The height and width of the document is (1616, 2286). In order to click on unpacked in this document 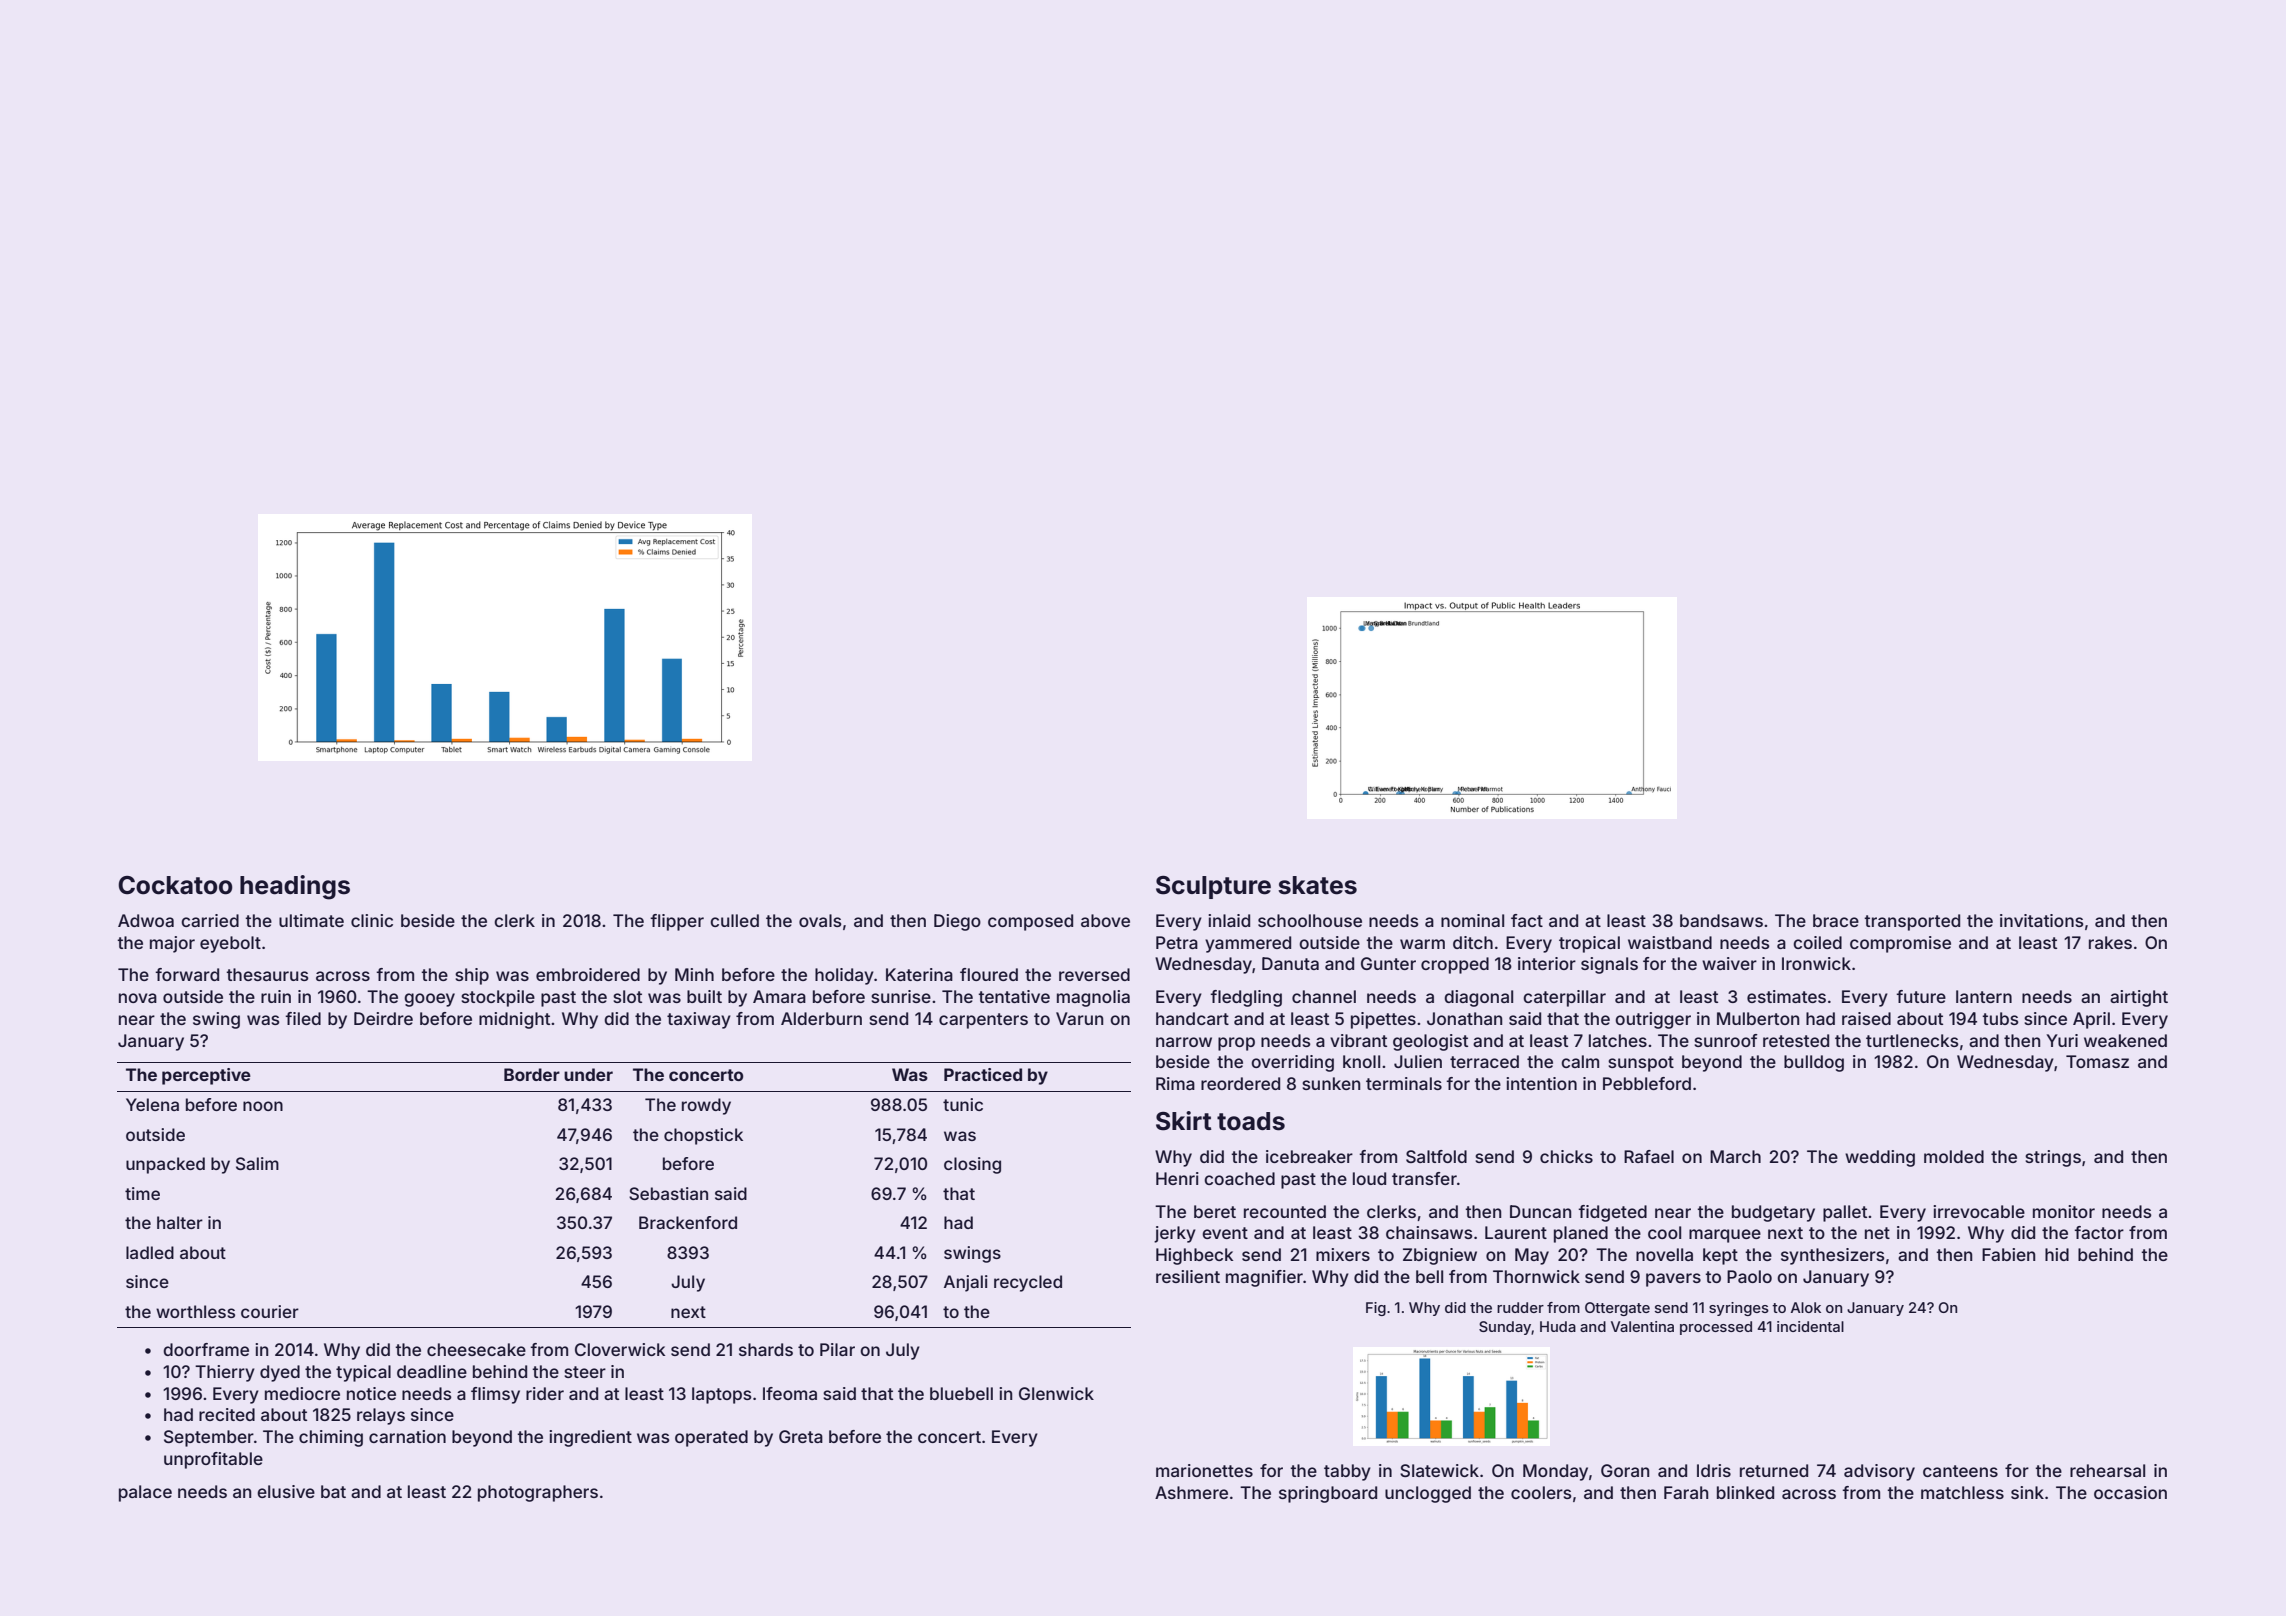, I will do `click(165, 1165)`.
